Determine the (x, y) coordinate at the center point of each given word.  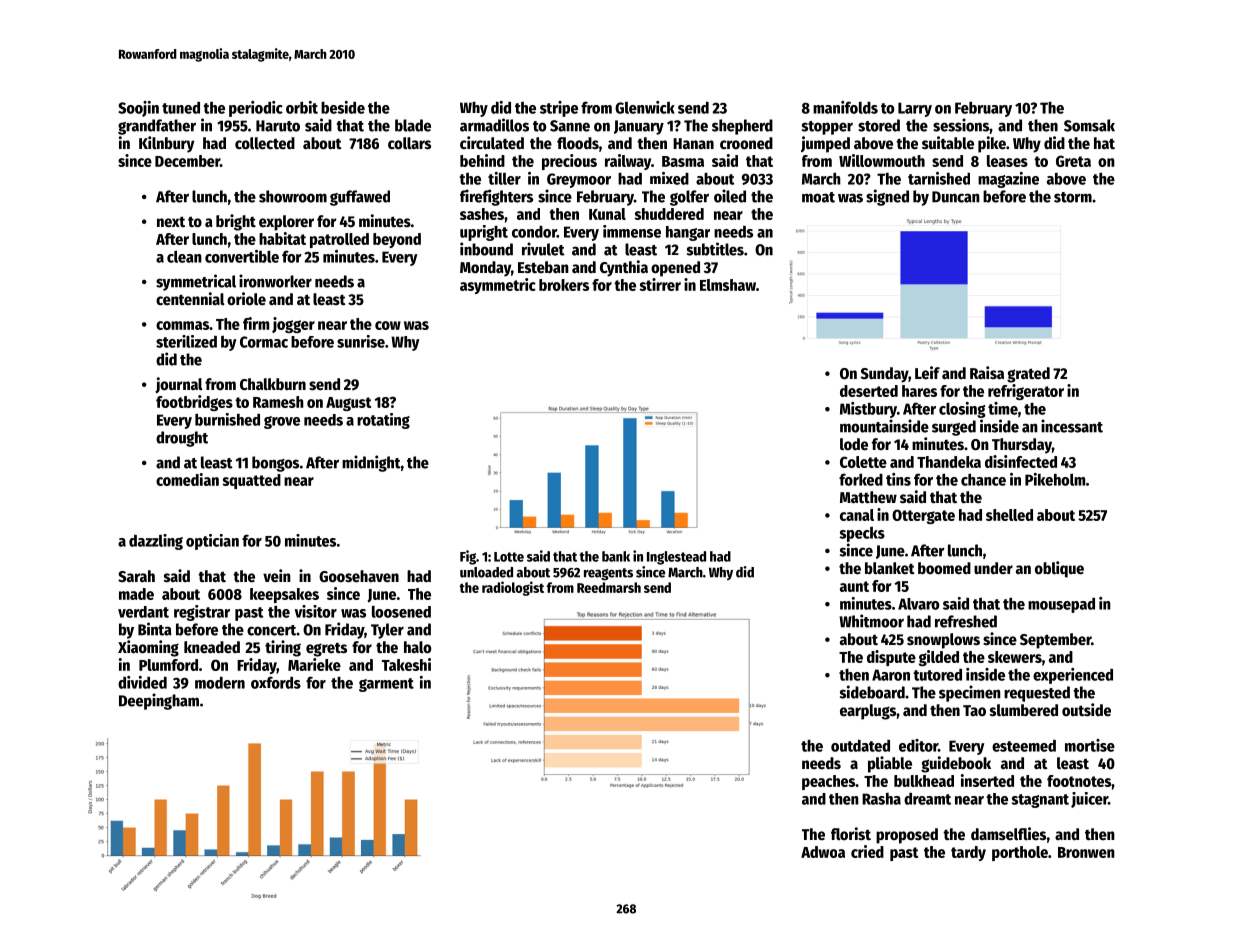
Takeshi (406, 664)
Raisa (987, 373)
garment (386, 685)
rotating (383, 421)
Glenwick (645, 107)
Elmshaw (728, 285)
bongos (275, 464)
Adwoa (823, 852)
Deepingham (159, 701)
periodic (256, 109)
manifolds (845, 107)
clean (184, 256)
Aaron (891, 675)
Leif (927, 373)
